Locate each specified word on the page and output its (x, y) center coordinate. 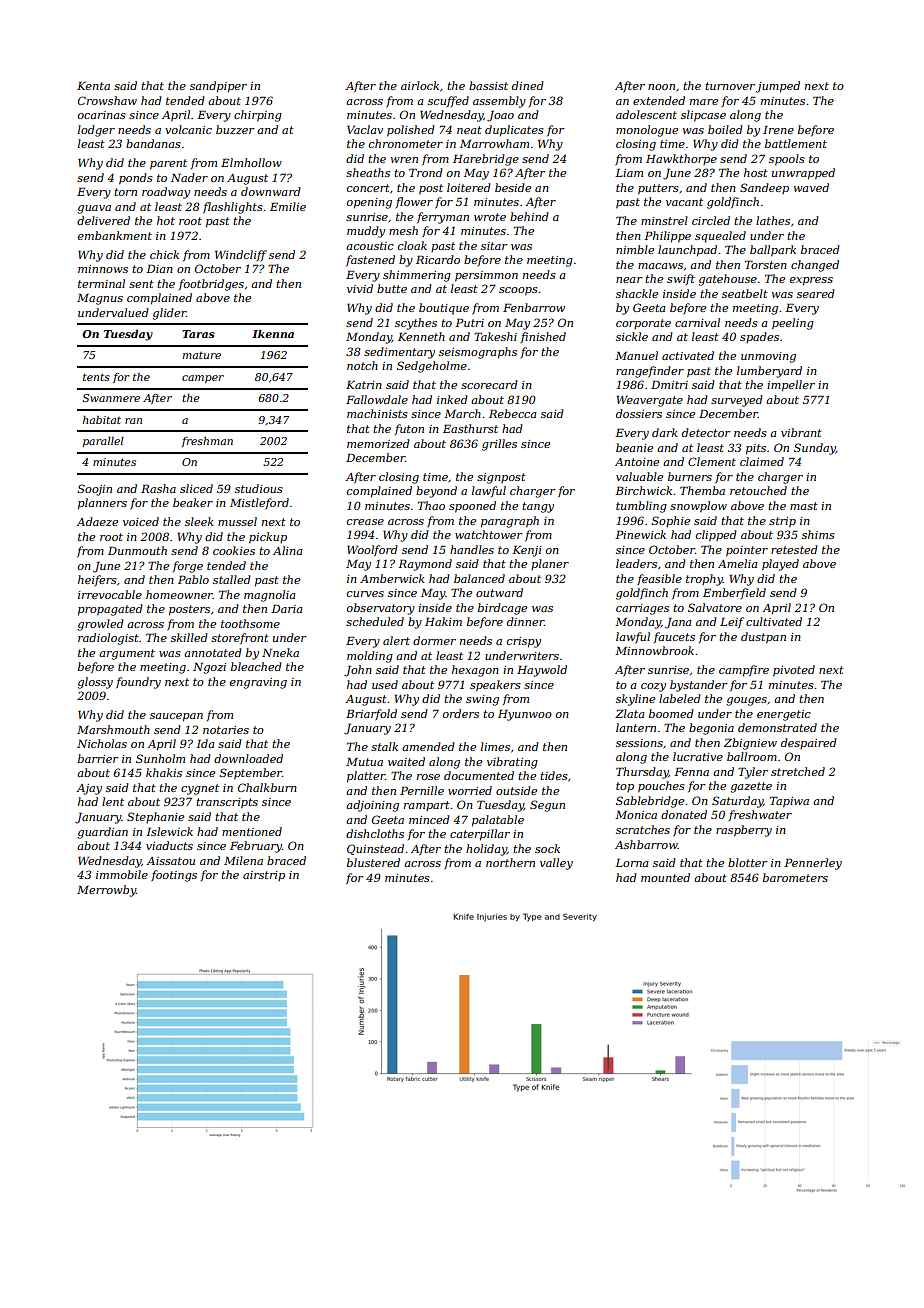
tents (96, 377)
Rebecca (513, 413)
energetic (784, 715)
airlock (420, 85)
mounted (665, 877)
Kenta (93, 85)
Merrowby (106, 891)
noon (661, 87)
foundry (138, 683)
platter (366, 777)
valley (556, 864)
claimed (762, 461)
